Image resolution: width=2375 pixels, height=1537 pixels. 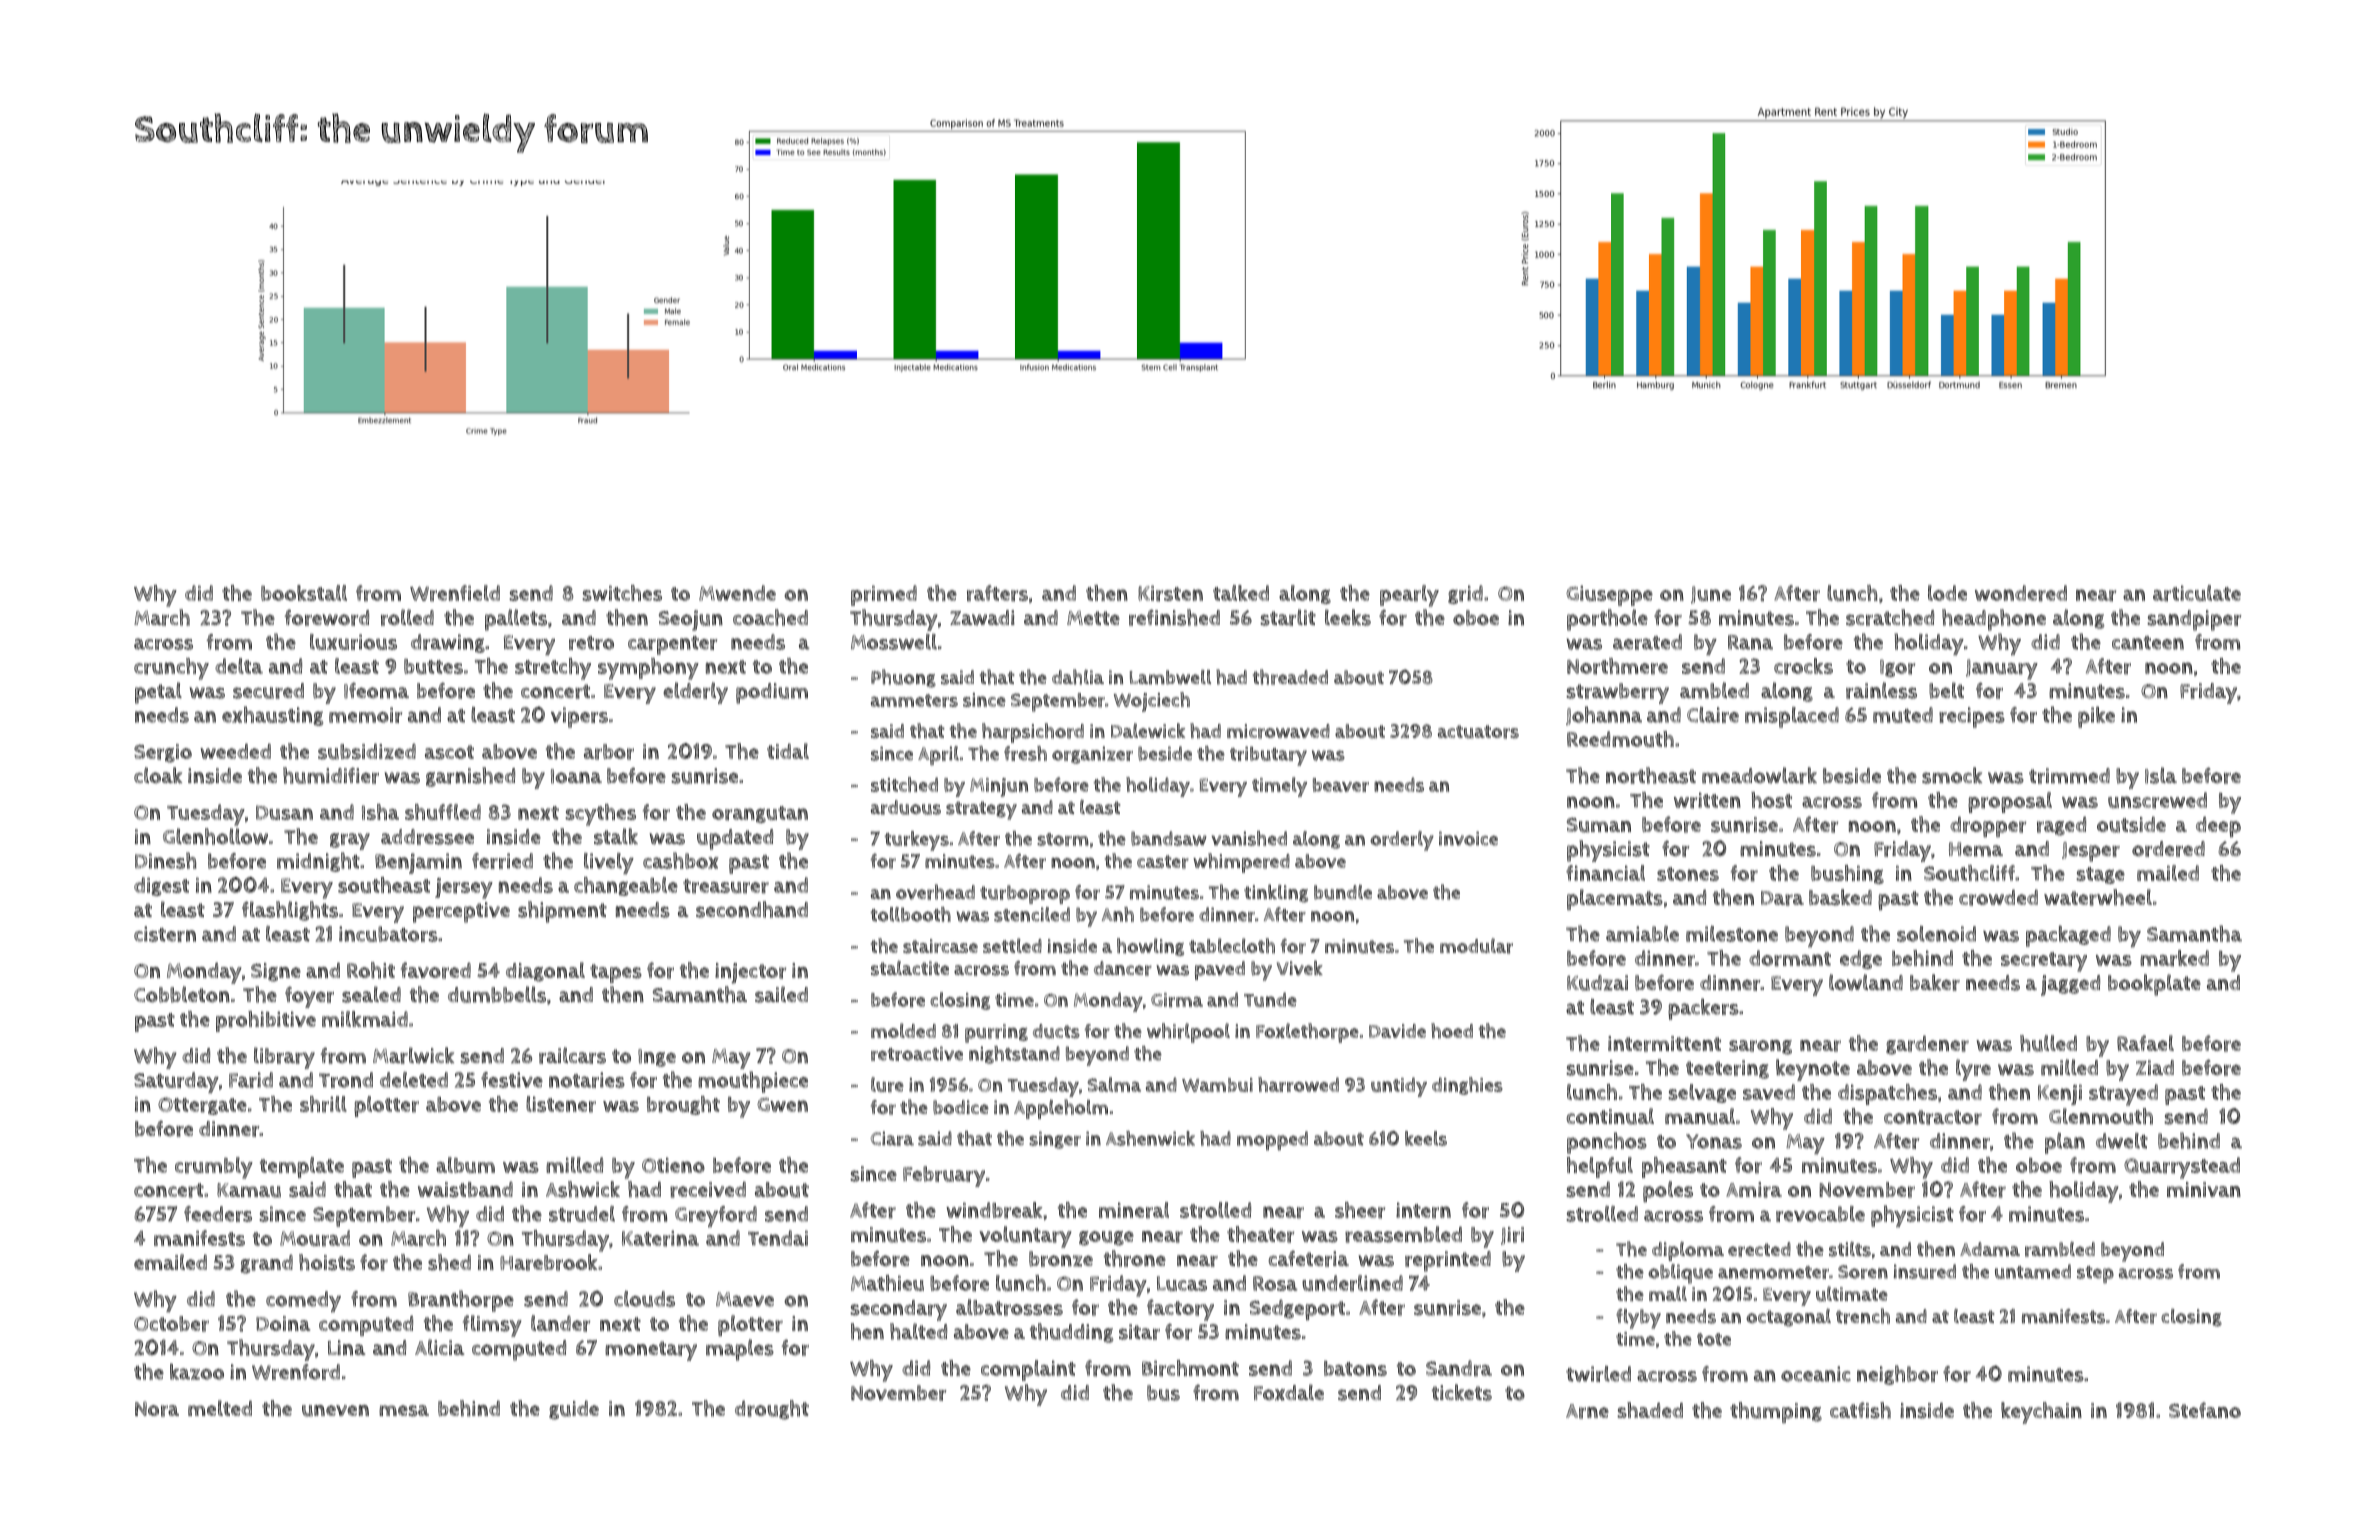 I want to click on album, so click(x=465, y=1165).
